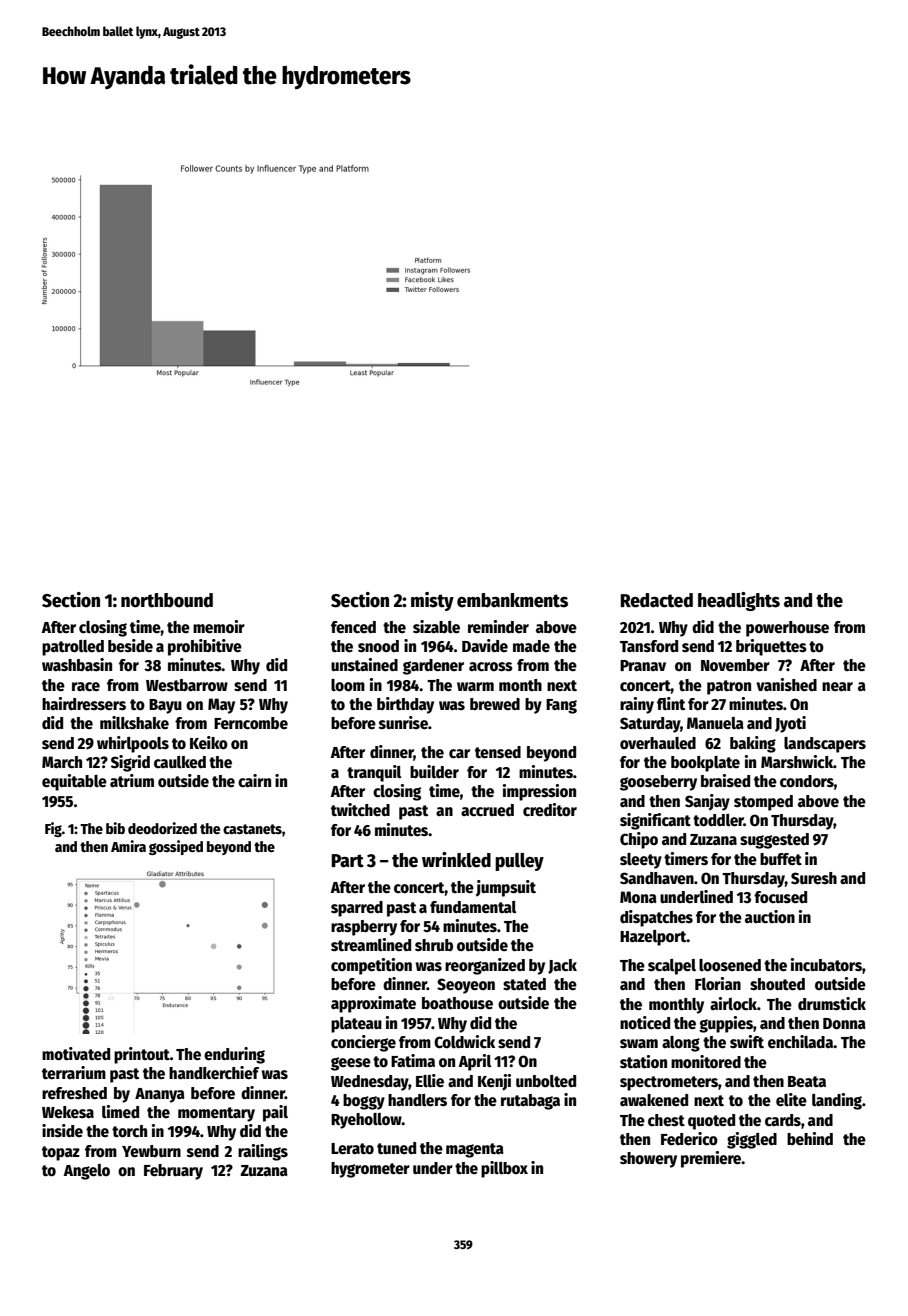 The width and height of the screenshot is (908, 1316). Describe the element at coordinates (718, 983) in the screenshot. I see `Florian` at that location.
